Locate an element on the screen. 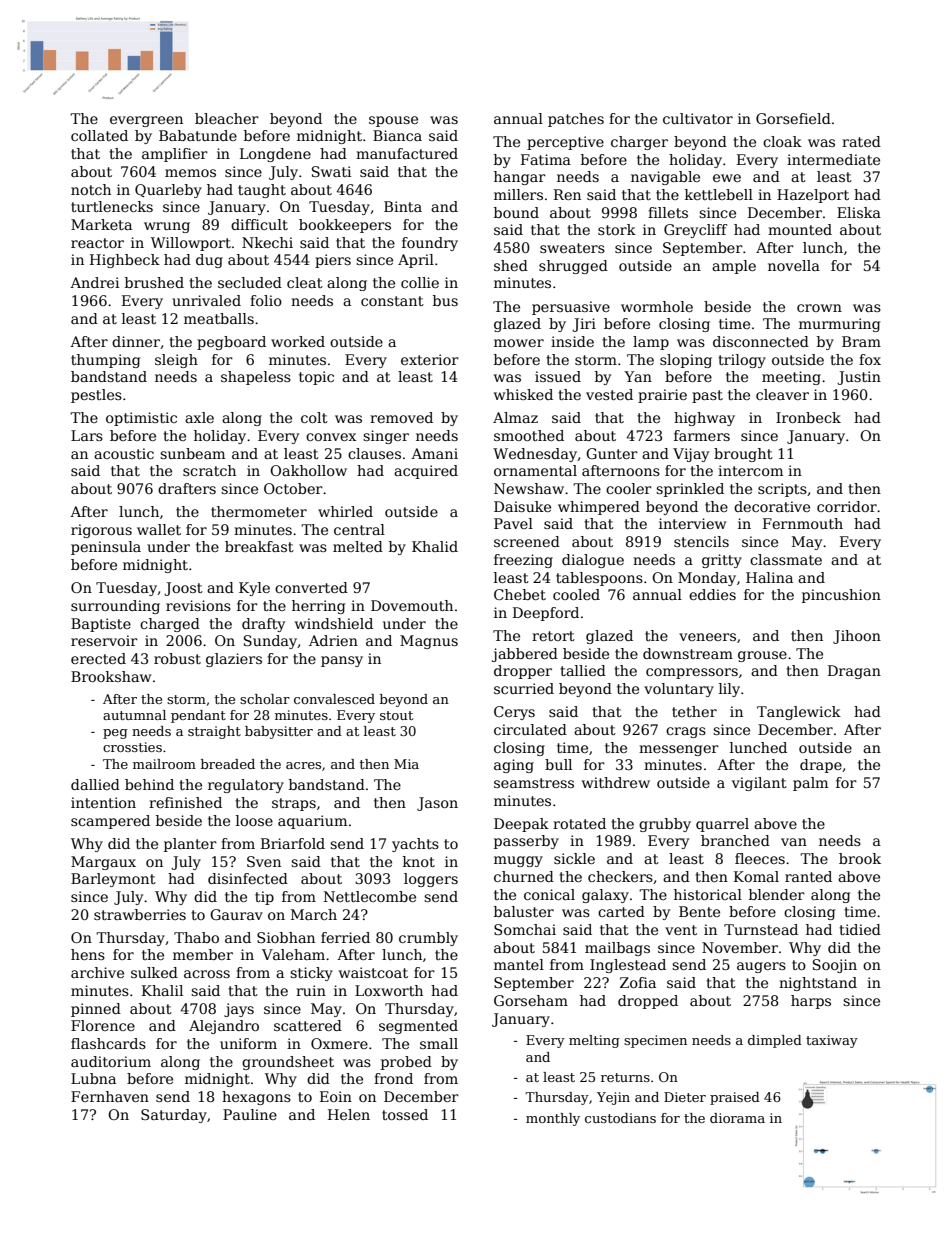 The height and width of the screenshot is (1233, 952). augers is located at coordinates (761, 967).
